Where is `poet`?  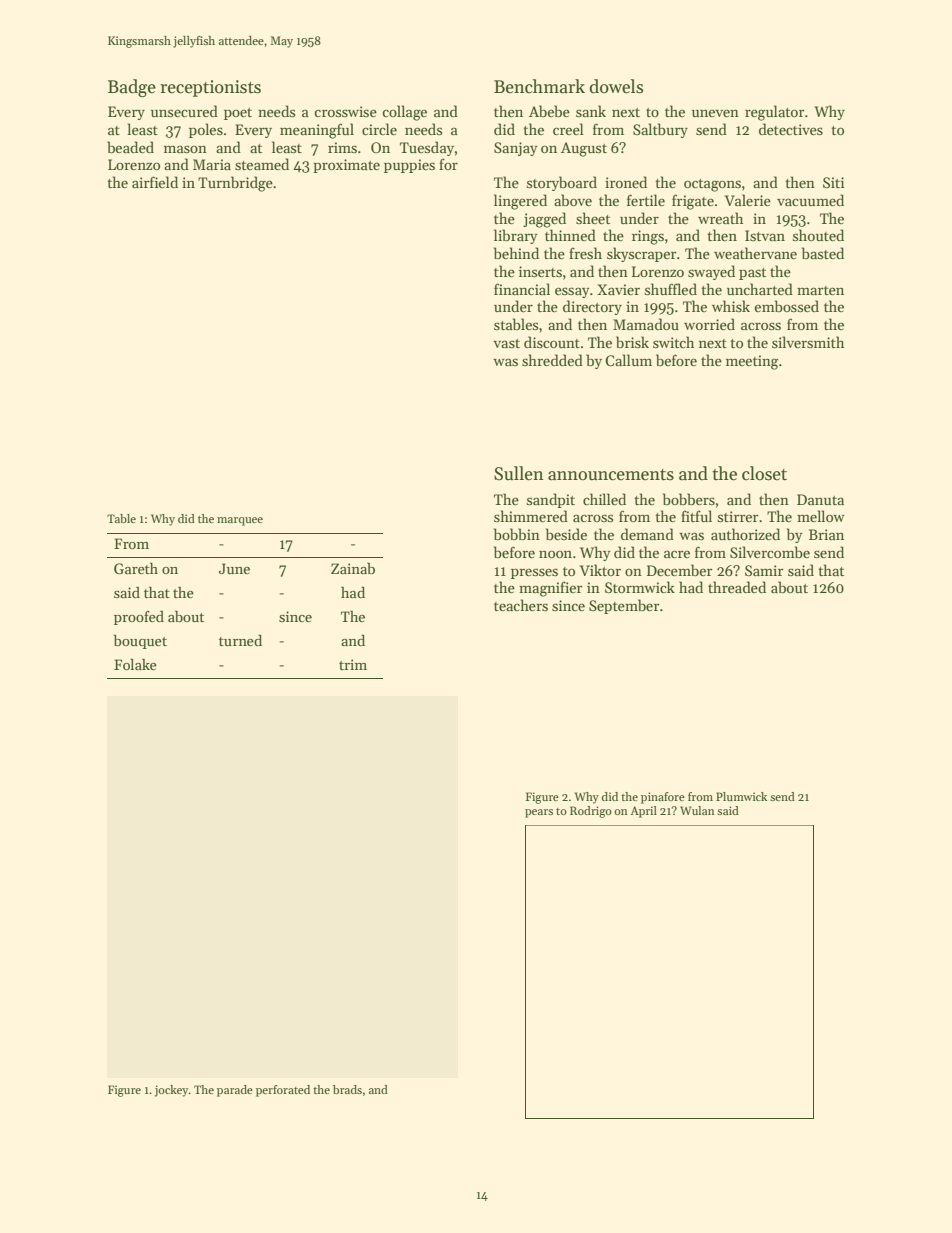 poet is located at coordinates (238, 114).
